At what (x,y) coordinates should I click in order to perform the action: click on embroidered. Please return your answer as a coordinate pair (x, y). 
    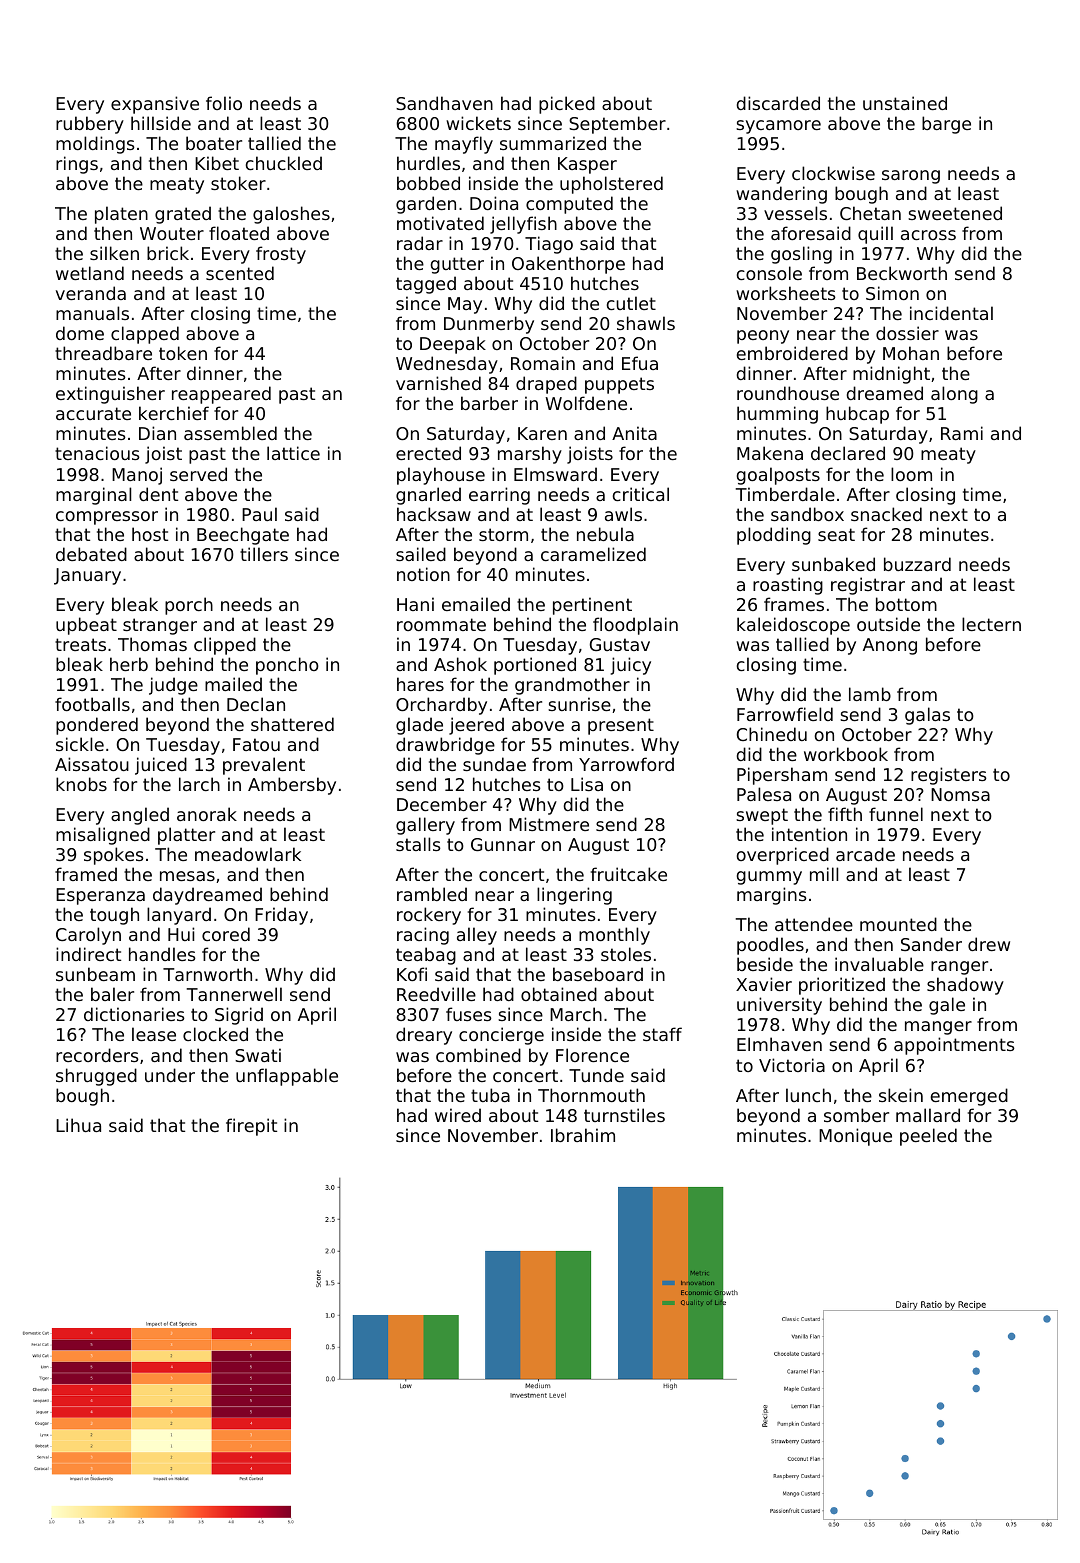
    Looking at the image, I should click on (792, 353).
